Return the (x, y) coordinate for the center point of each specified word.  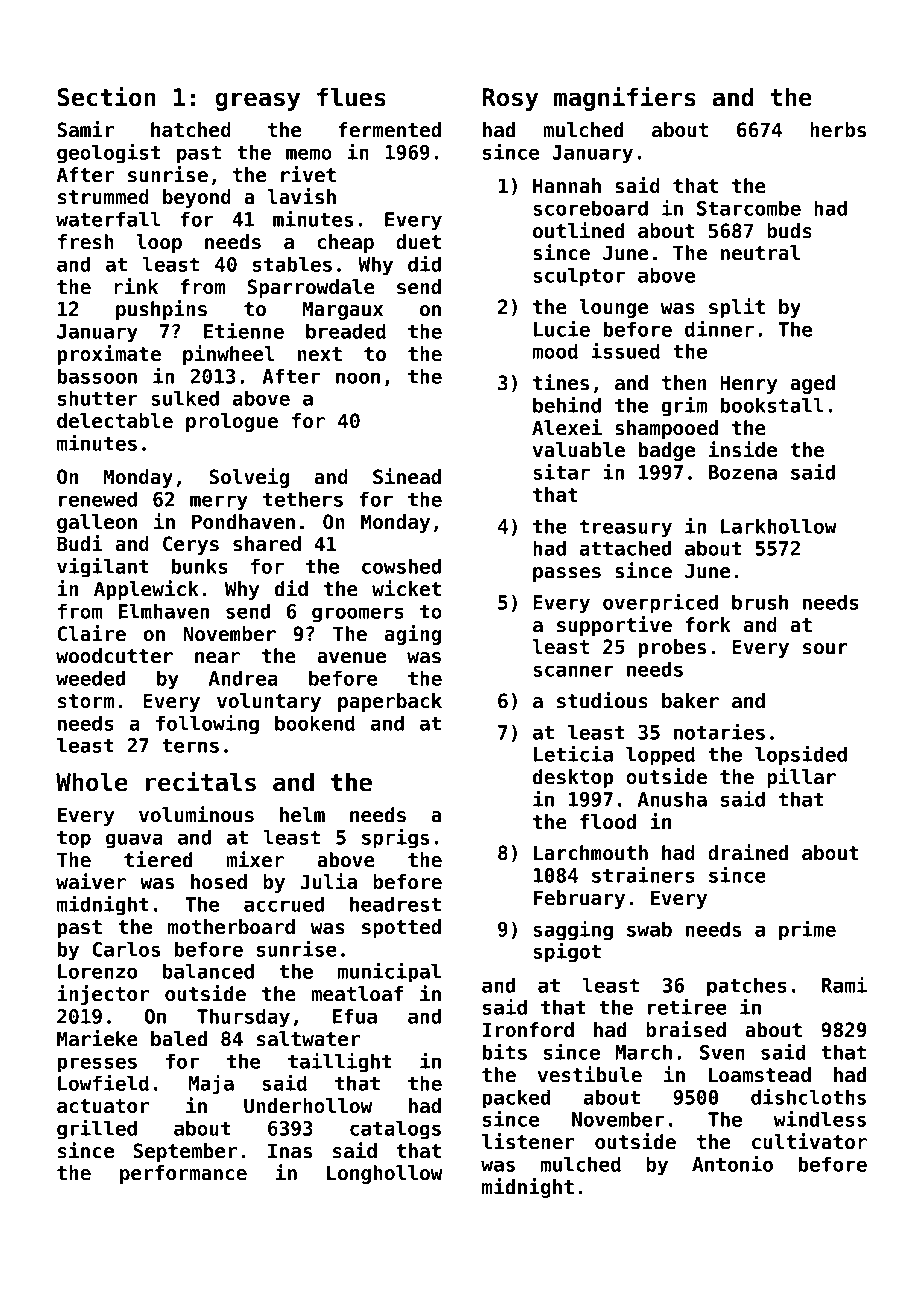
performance (183, 1174)
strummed (103, 197)
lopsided (801, 755)
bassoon (97, 376)
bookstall (772, 405)
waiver (91, 881)
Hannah (567, 186)
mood (555, 351)
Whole (92, 782)
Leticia (573, 753)
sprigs (395, 838)
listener (528, 1141)
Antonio (732, 1163)
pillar (801, 778)
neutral (760, 253)
